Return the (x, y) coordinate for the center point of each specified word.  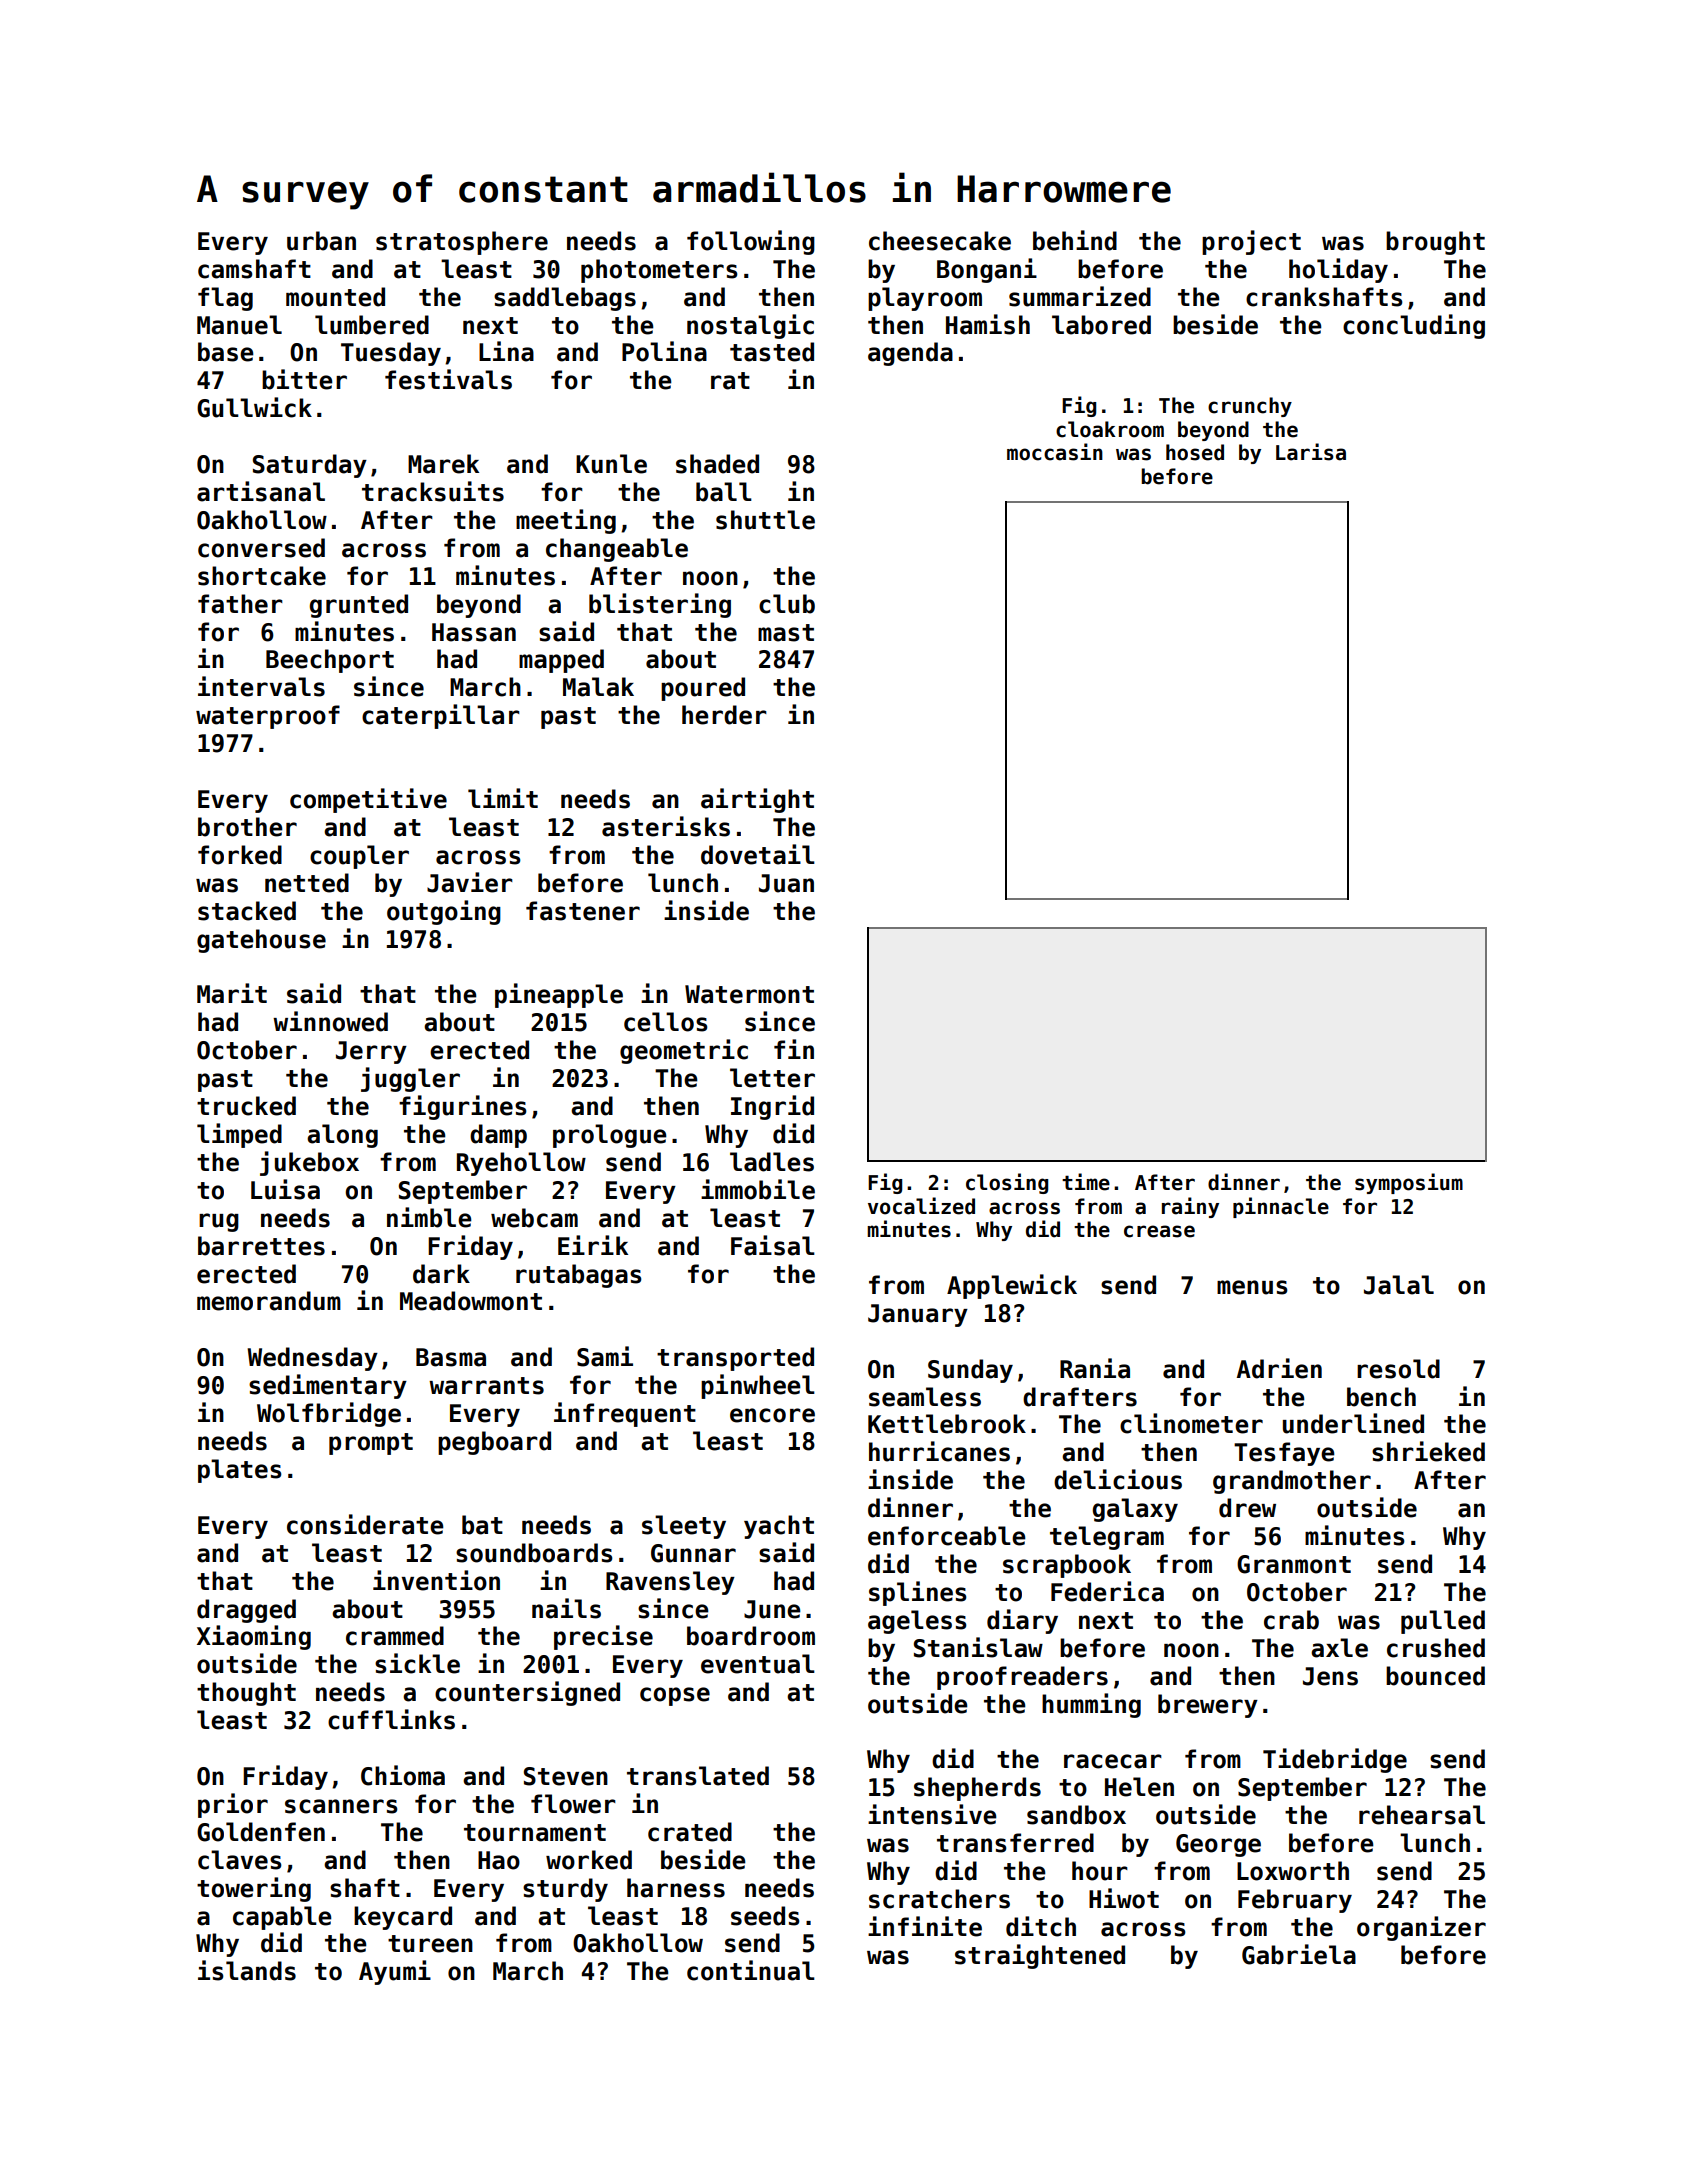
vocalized (921, 1206)
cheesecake (940, 241)
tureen (430, 1944)
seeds (765, 1916)
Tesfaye (1284, 1454)
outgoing (444, 912)
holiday (1338, 270)
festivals (448, 379)
